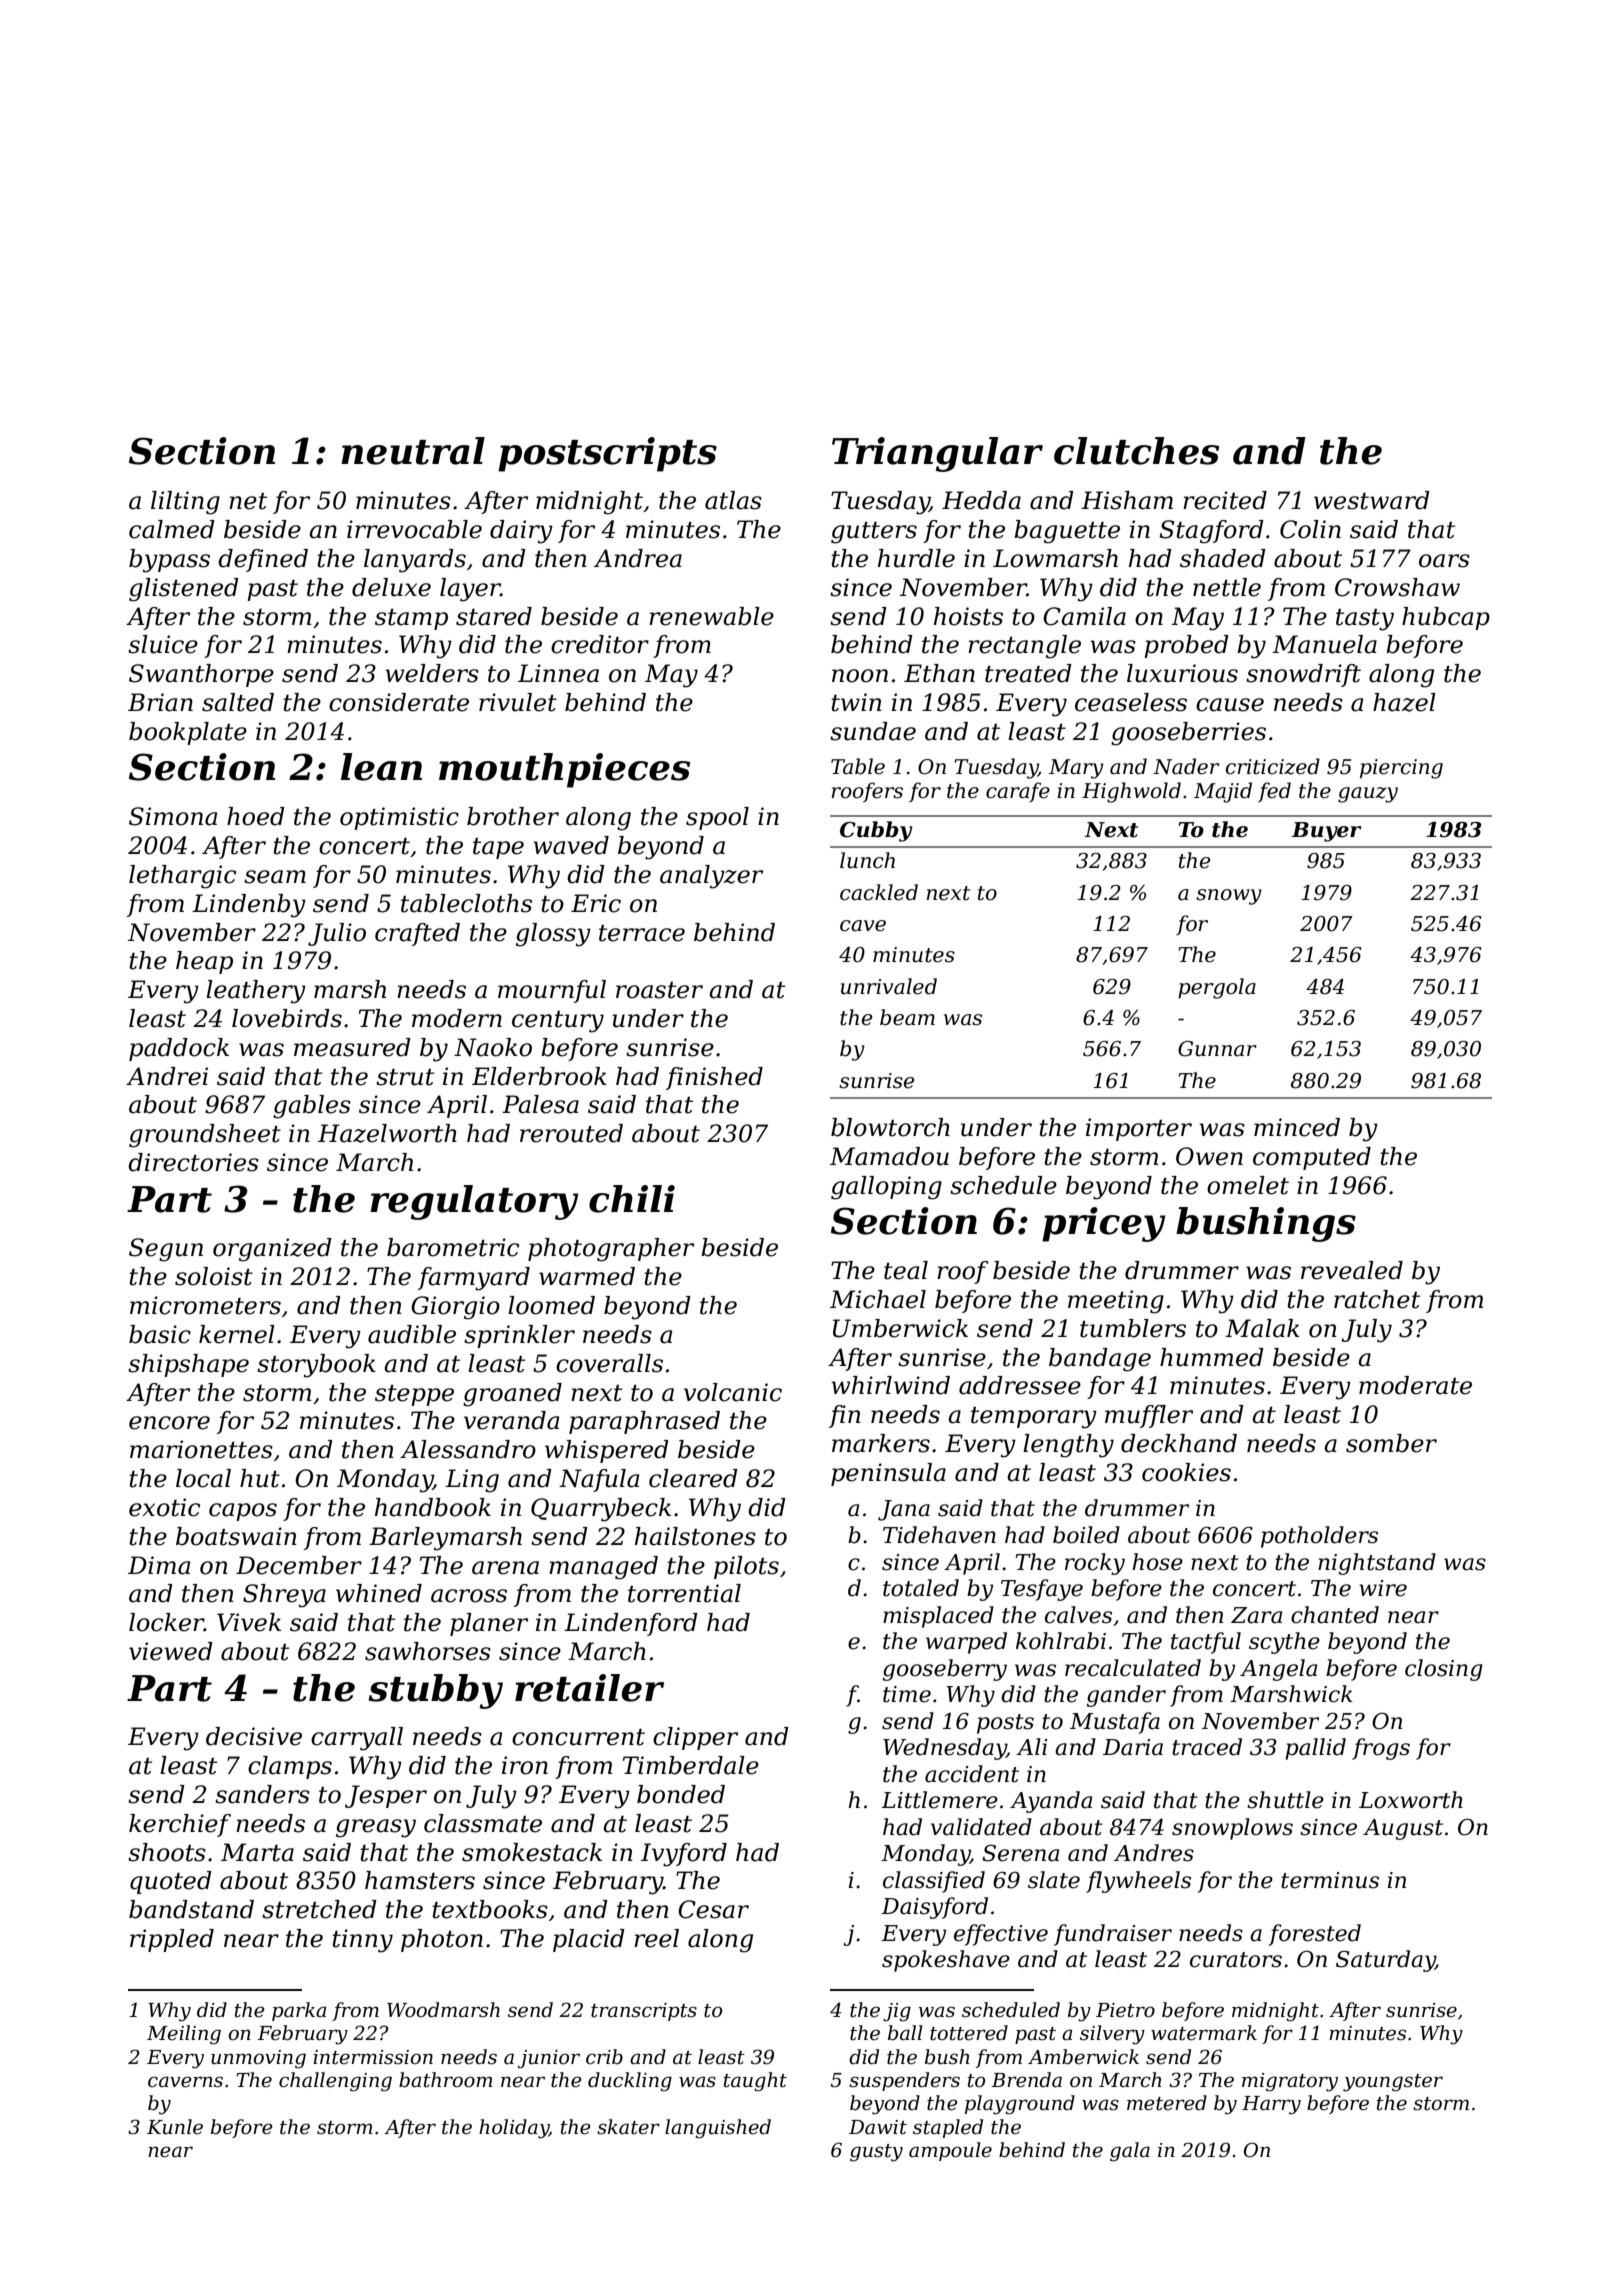  I want to click on moderate, so click(1415, 1385).
